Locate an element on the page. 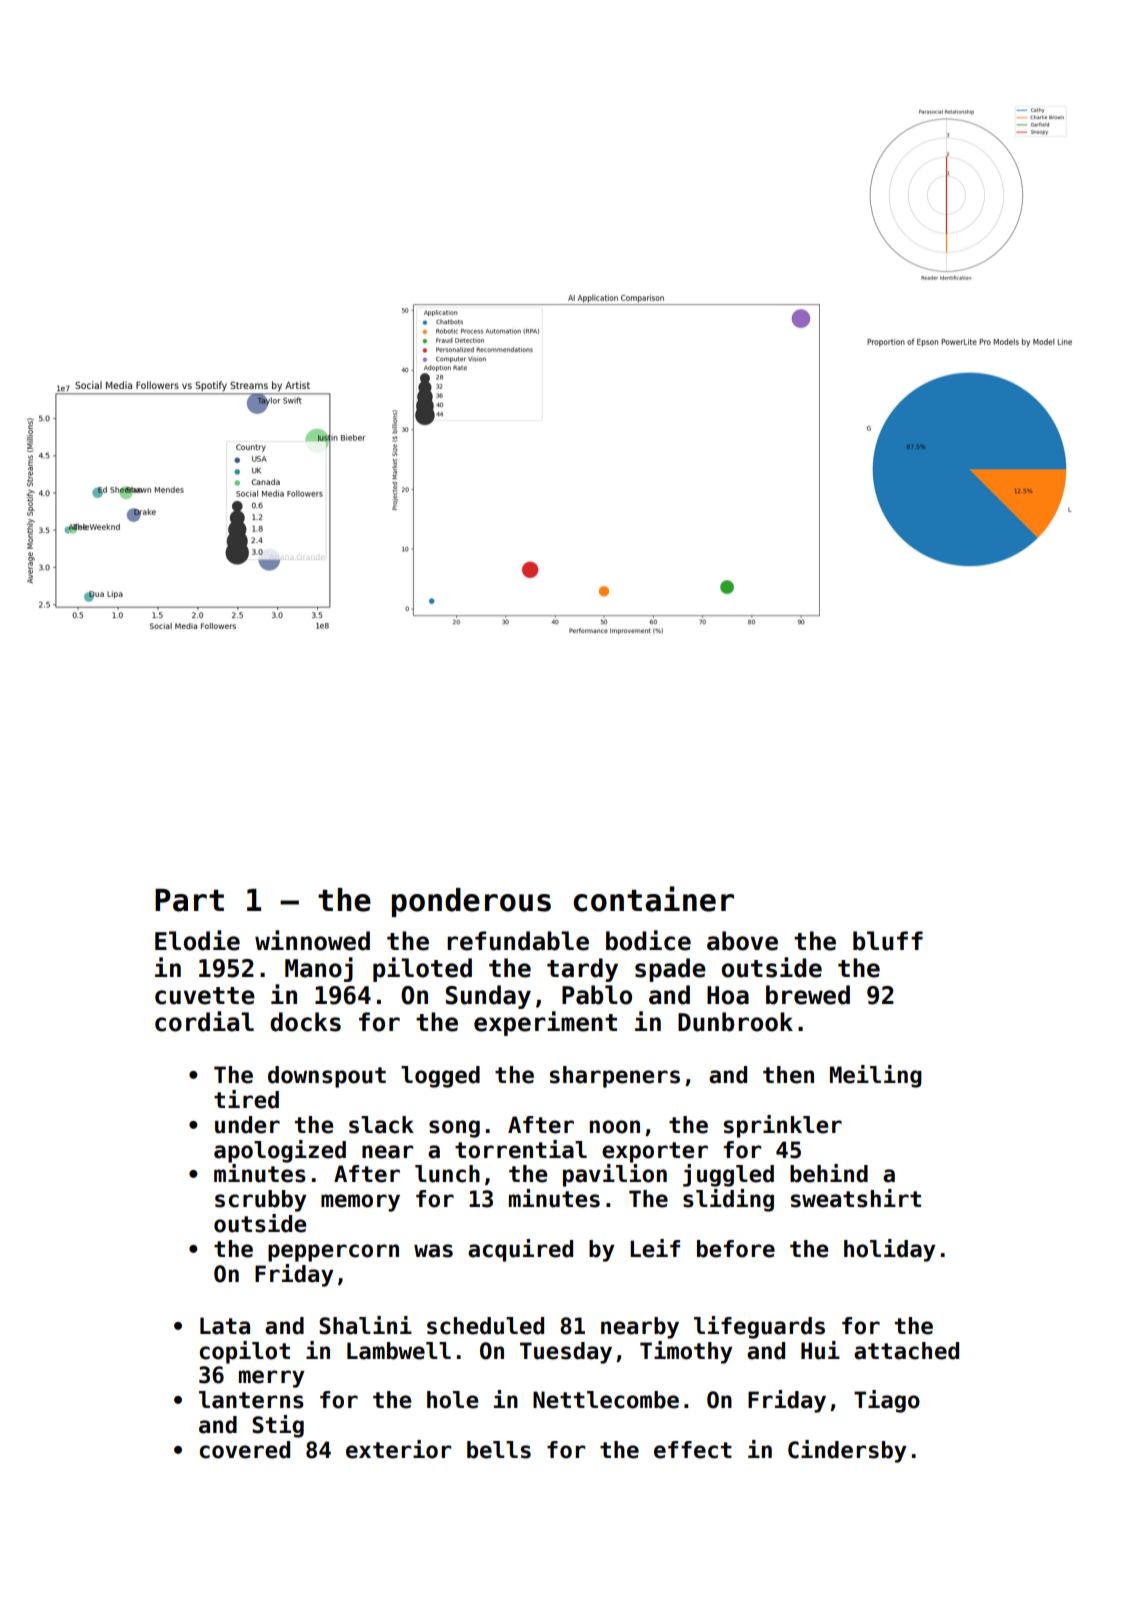 The image size is (1121, 1623). exporter is located at coordinates (655, 1152).
